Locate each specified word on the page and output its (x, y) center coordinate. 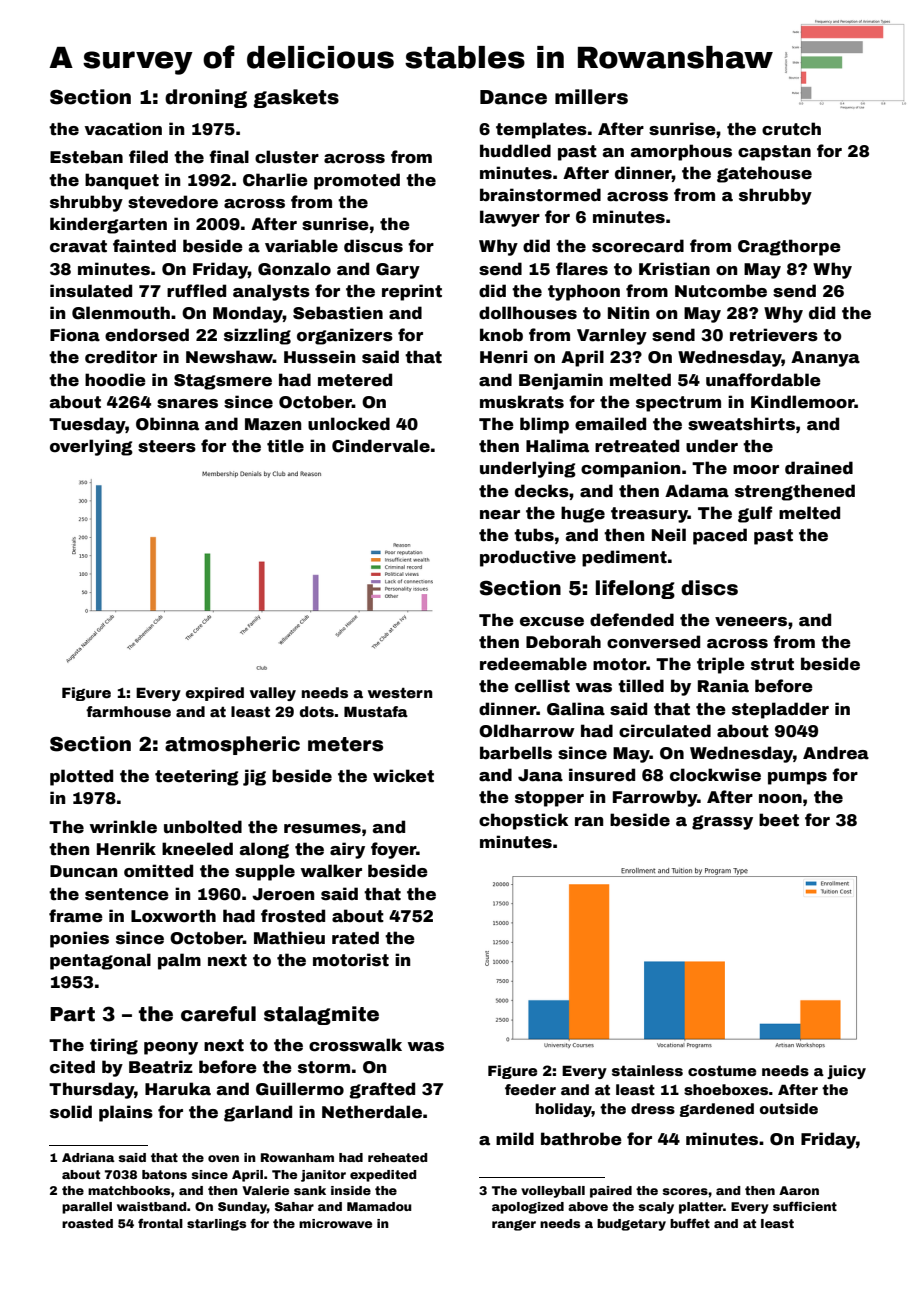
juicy (846, 1072)
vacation (123, 129)
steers (167, 446)
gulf (755, 514)
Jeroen (283, 894)
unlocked (349, 424)
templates (541, 130)
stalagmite (321, 1015)
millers (591, 97)
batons (164, 1174)
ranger (514, 1225)
